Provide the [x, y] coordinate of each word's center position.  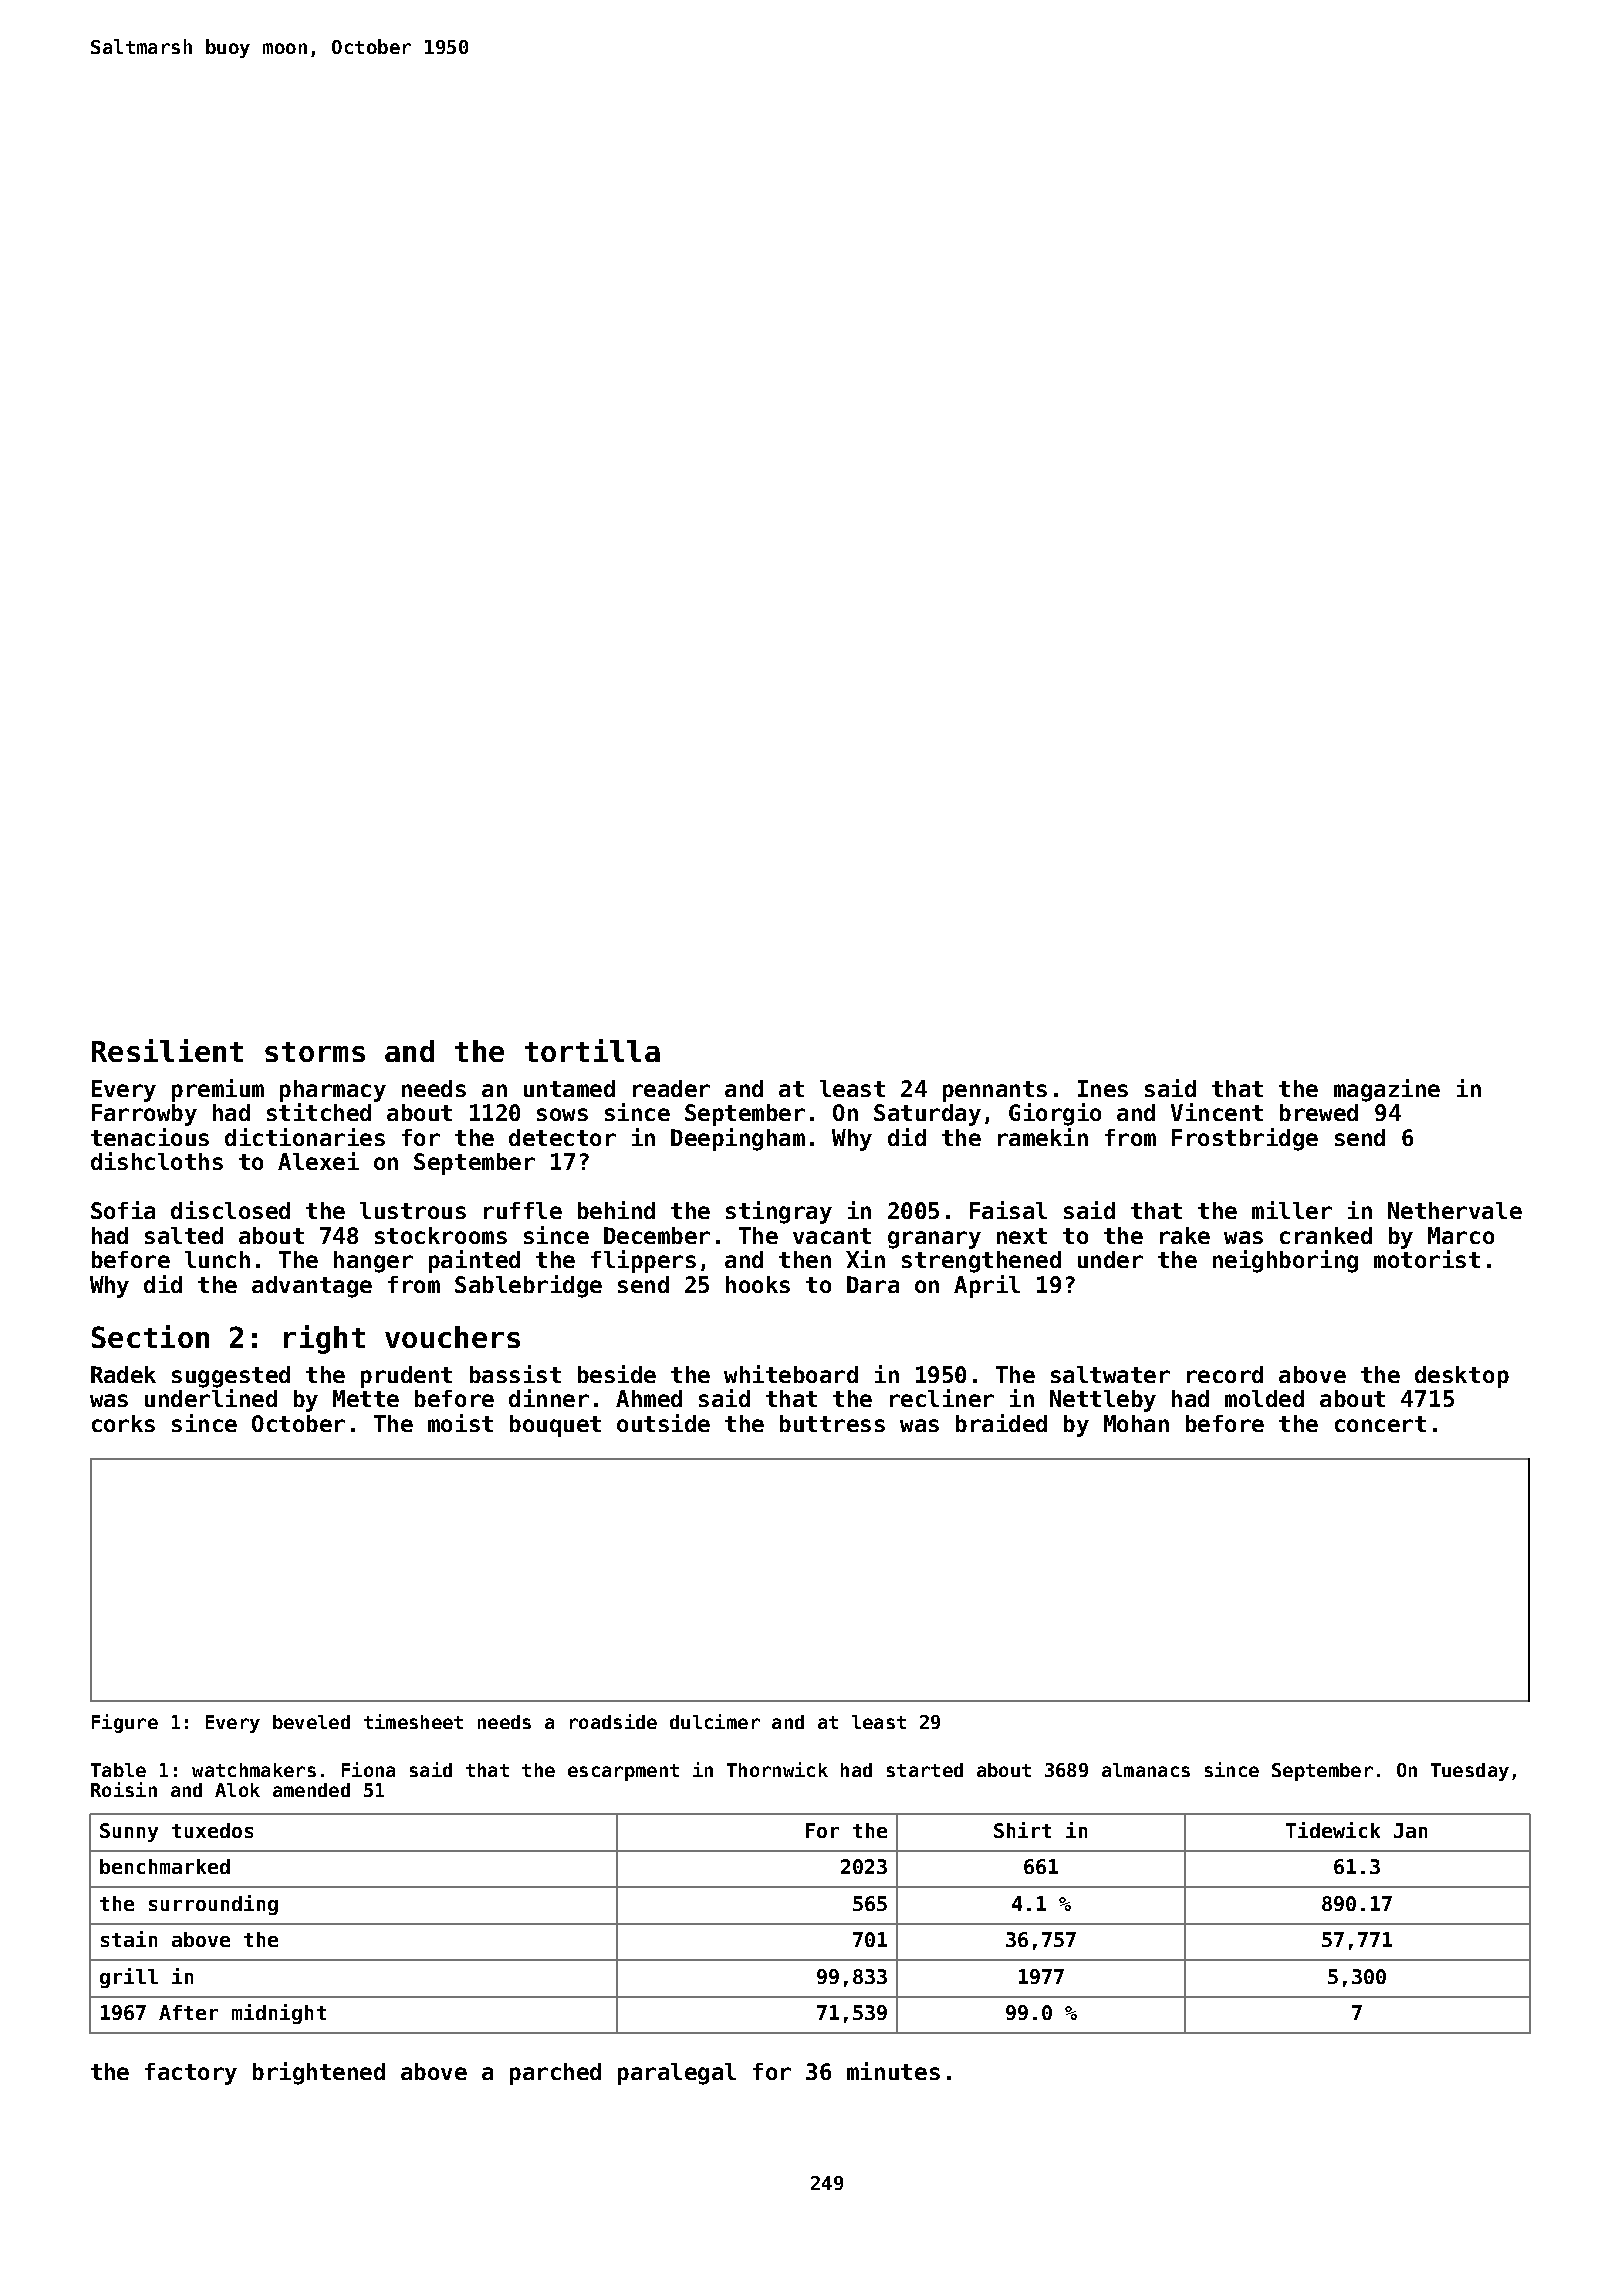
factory [191, 2074]
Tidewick [1333, 1830]
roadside [613, 1721]
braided [1001, 1423]
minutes [893, 2071]
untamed [569, 1088]
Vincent [1217, 1112]
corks [123, 1423]
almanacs [1146, 1770]
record [1225, 1374]
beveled [311, 1722]
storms [315, 1052]
